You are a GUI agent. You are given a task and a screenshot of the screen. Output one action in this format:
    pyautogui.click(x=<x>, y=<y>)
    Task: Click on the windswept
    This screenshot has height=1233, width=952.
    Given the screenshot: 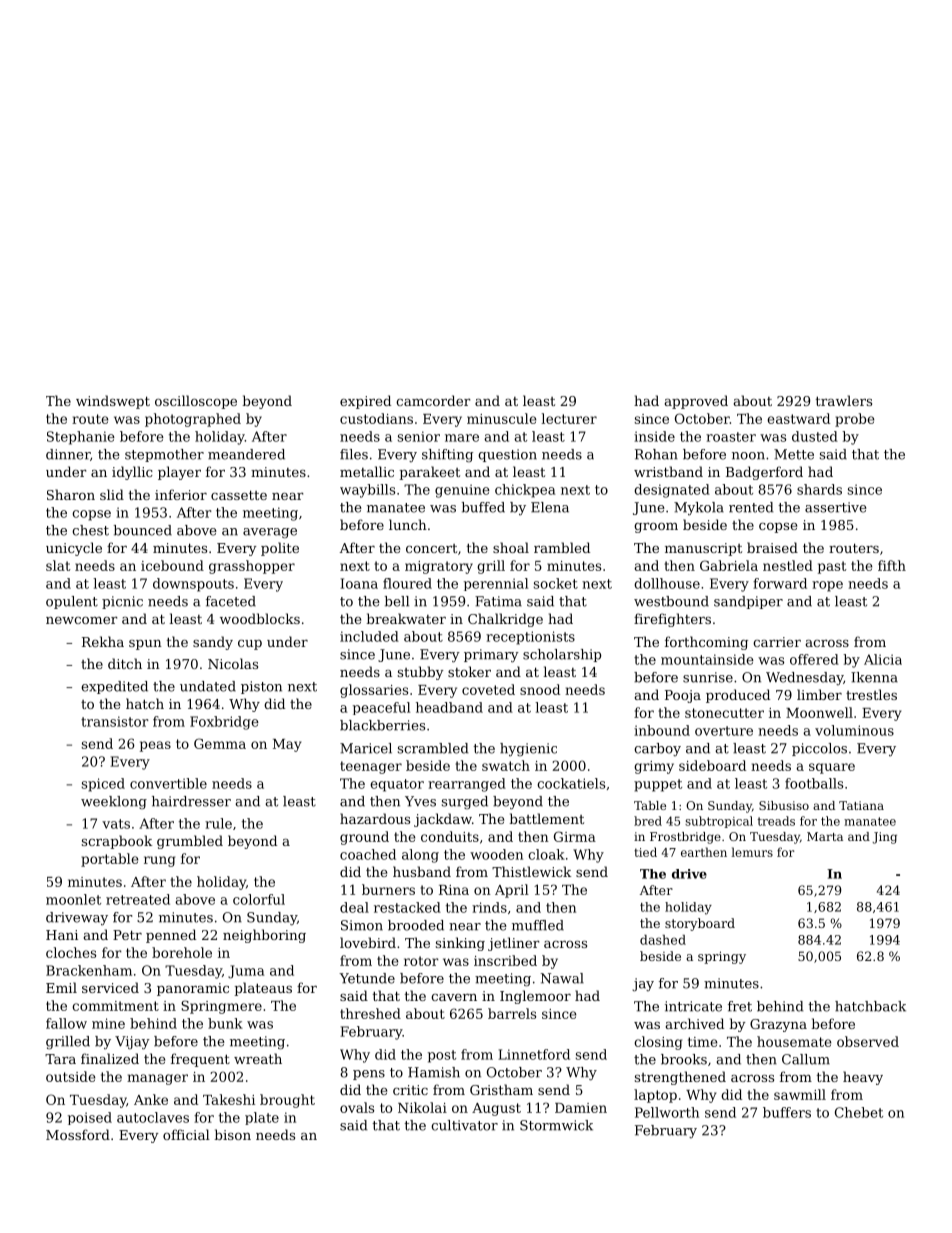 What is the action you would take?
    pyautogui.click(x=113, y=402)
